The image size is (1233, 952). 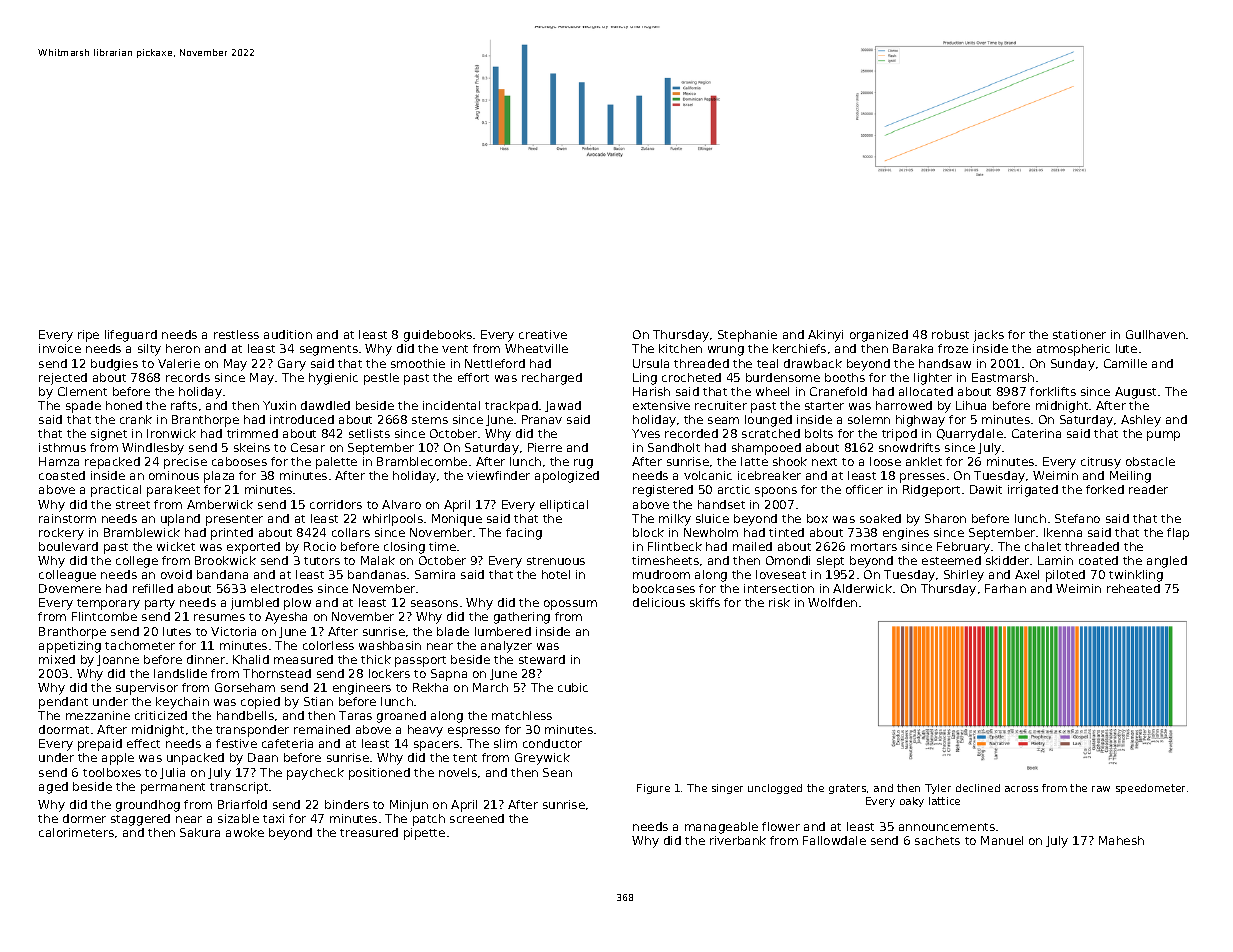 I want to click on binders, so click(x=347, y=804).
